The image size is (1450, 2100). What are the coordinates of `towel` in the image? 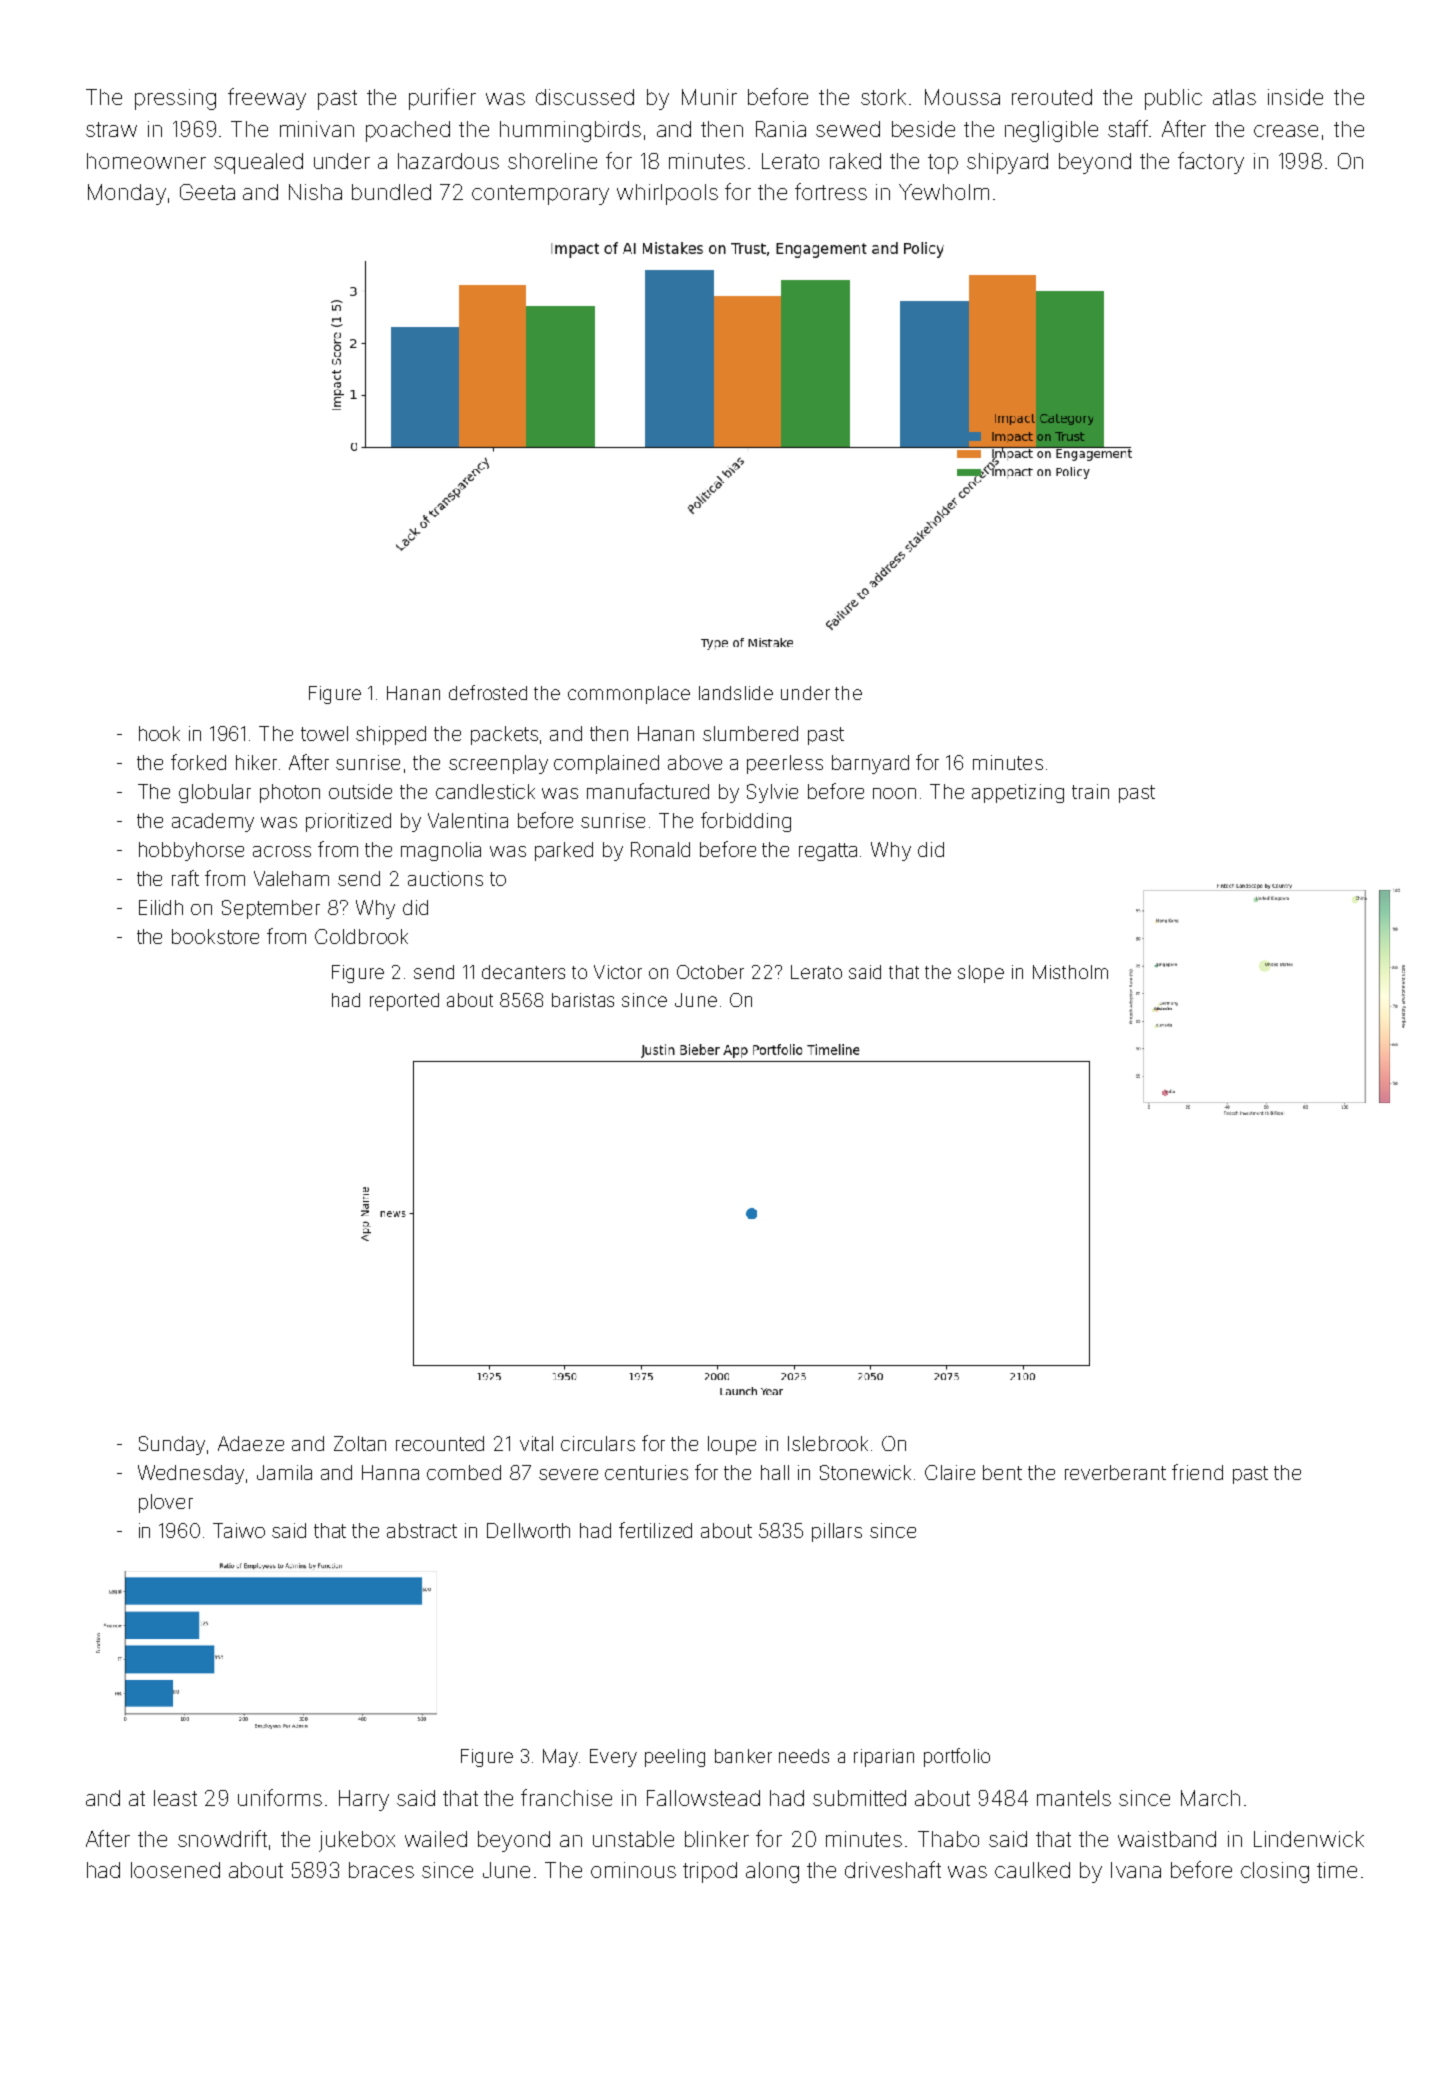 It's located at (324, 733).
